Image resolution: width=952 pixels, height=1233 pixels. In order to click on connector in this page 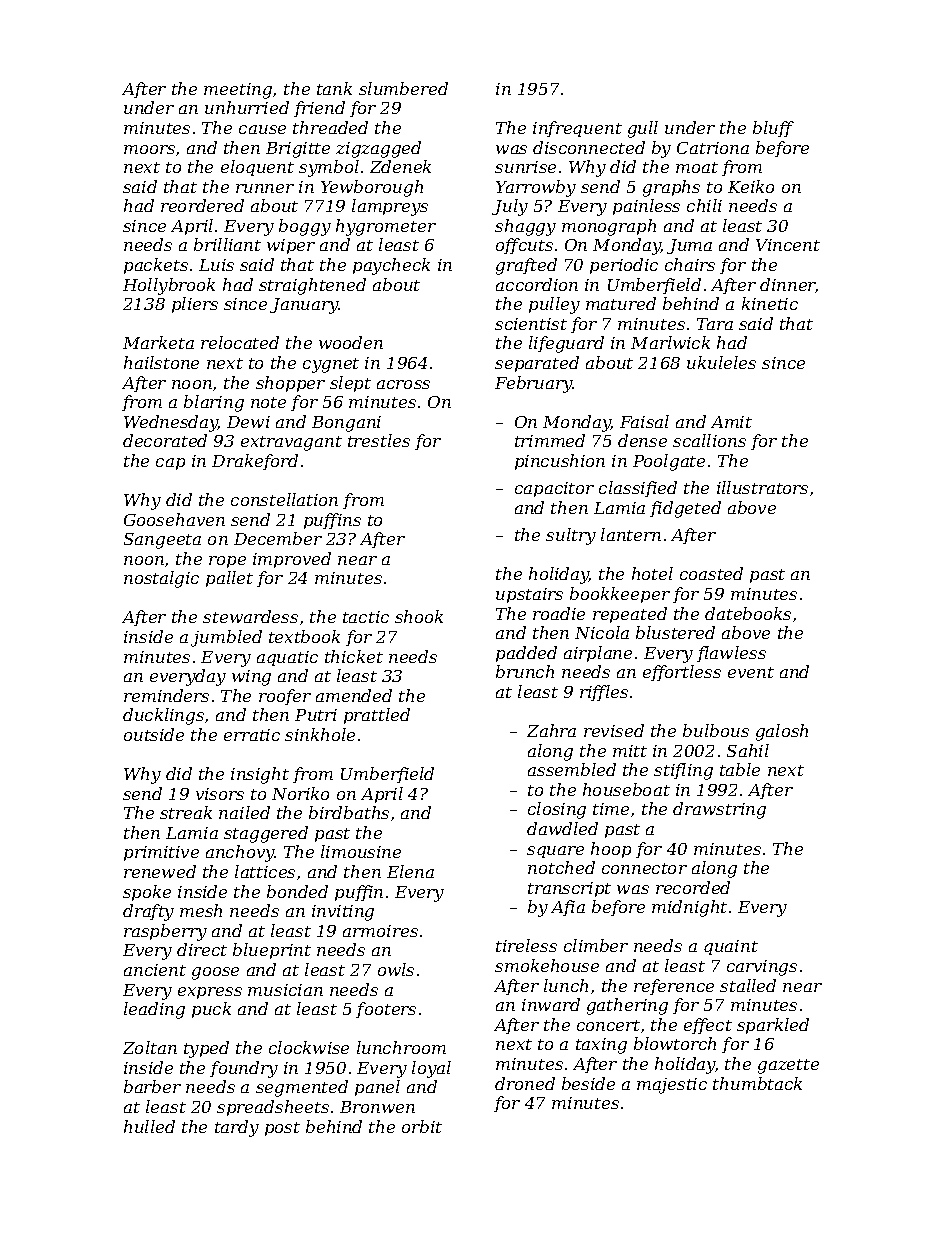, I will do `click(644, 868)`.
